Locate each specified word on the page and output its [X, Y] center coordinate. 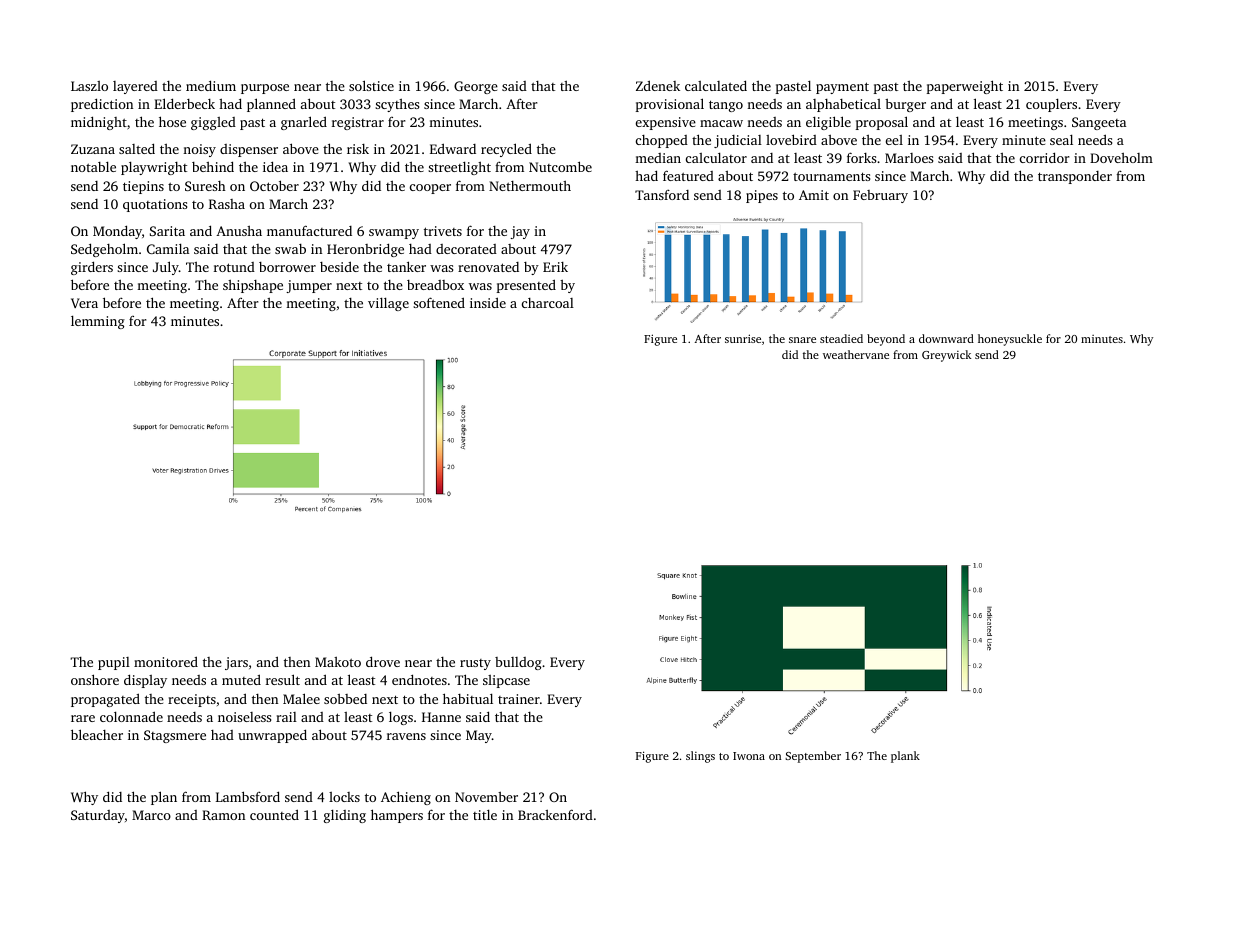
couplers [1051, 105]
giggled [213, 123]
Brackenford [555, 814]
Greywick [946, 356]
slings [700, 757]
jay [520, 232]
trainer [519, 699]
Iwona [749, 756]
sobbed [345, 699]
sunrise [743, 338]
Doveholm [1121, 158]
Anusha [239, 231]
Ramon [223, 815]
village [388, 304]
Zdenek [658, 85]
